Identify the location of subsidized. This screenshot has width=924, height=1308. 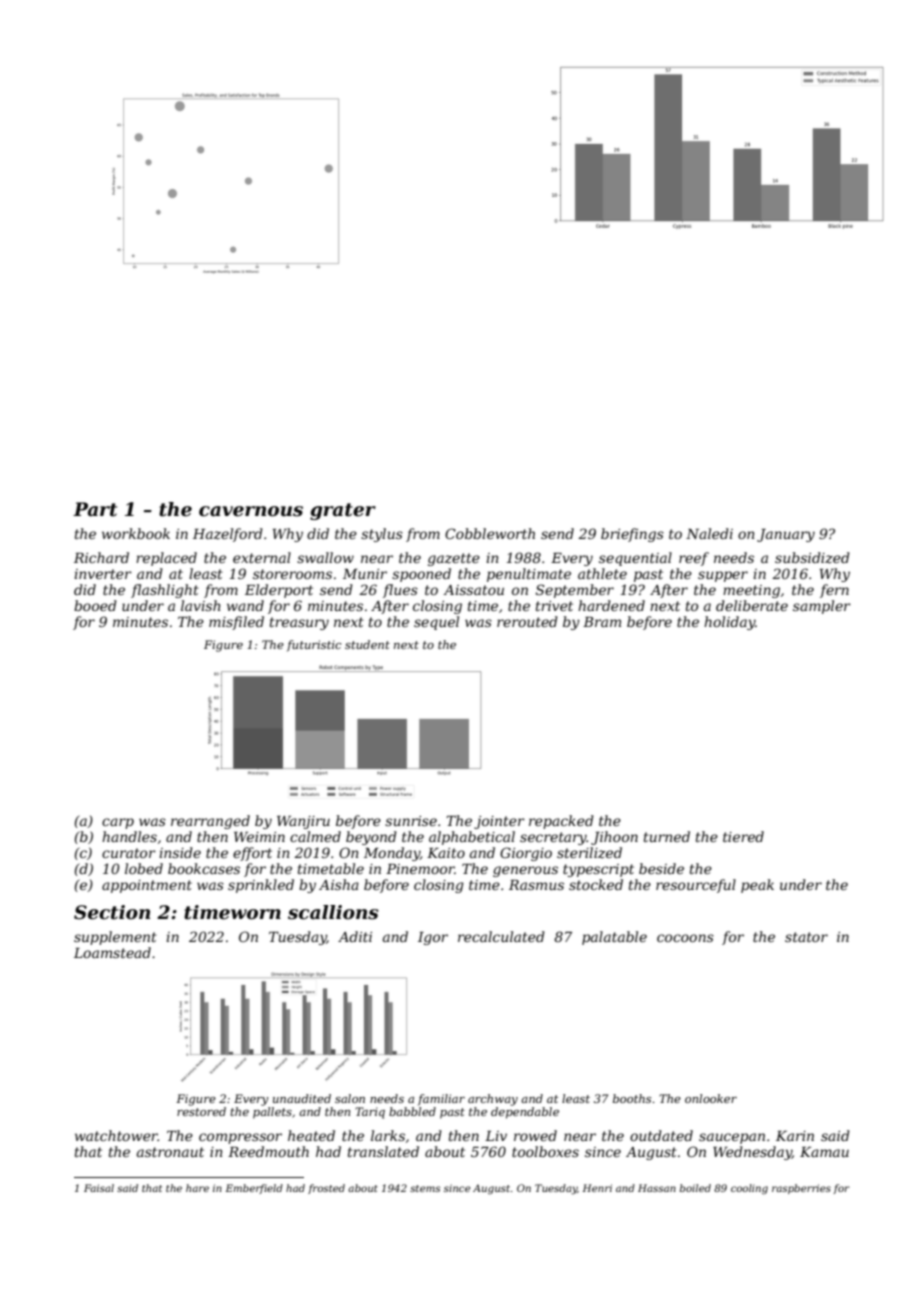
(812, 558).
